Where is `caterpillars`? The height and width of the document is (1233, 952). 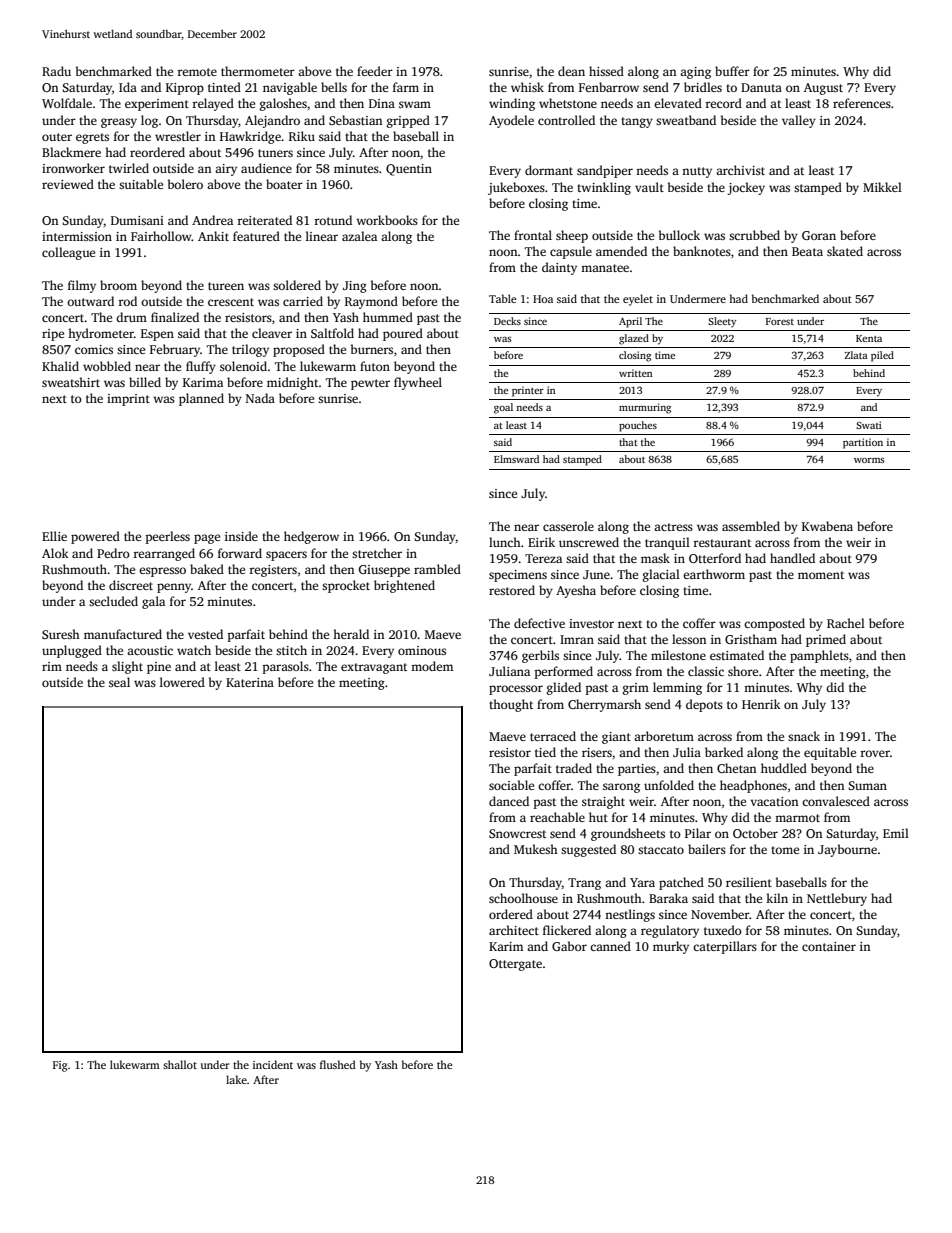 caterpillars is located at coordinates (725, 947).
